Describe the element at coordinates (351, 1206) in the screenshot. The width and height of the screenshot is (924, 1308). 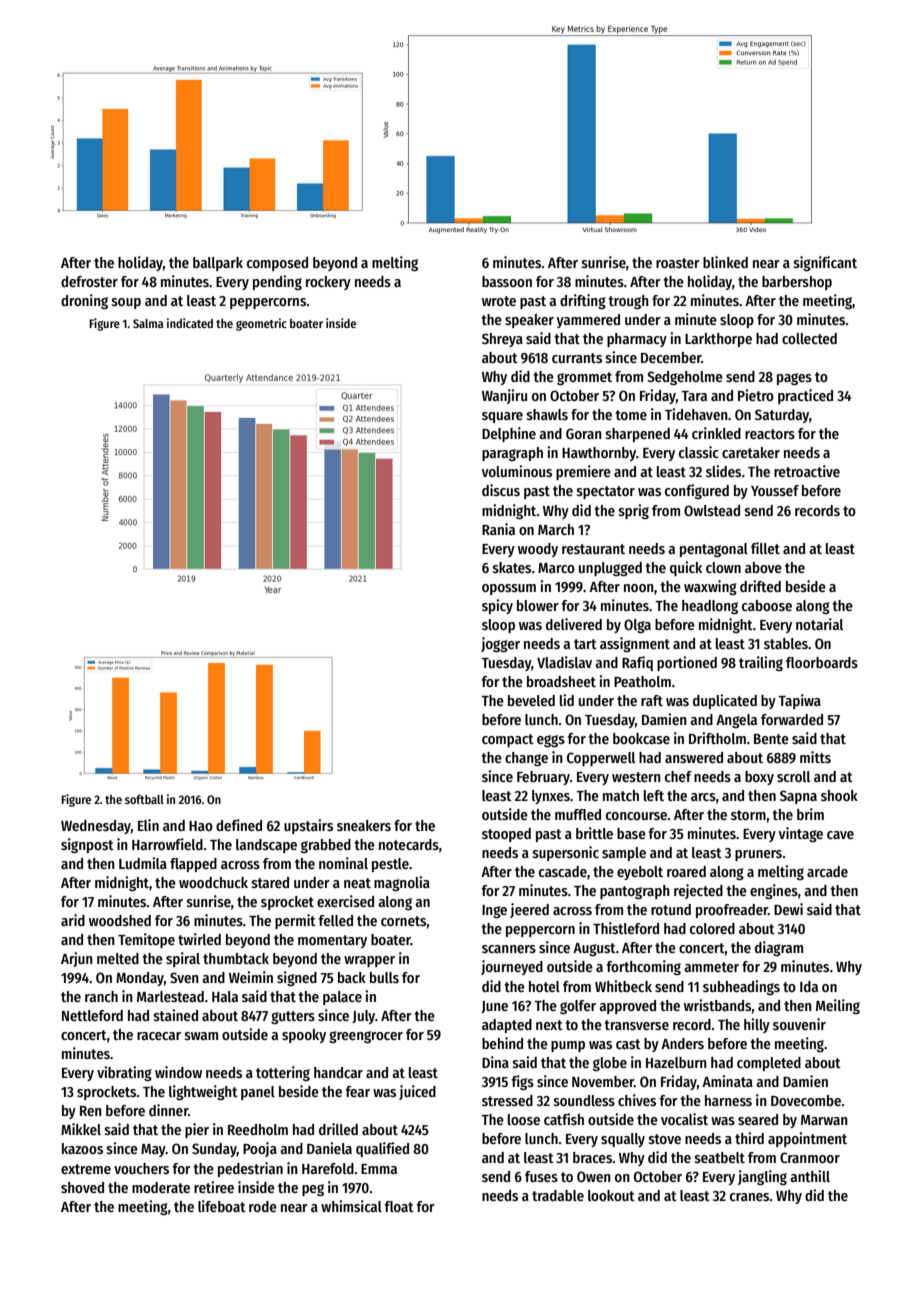
I see `whimsical` at that location.
